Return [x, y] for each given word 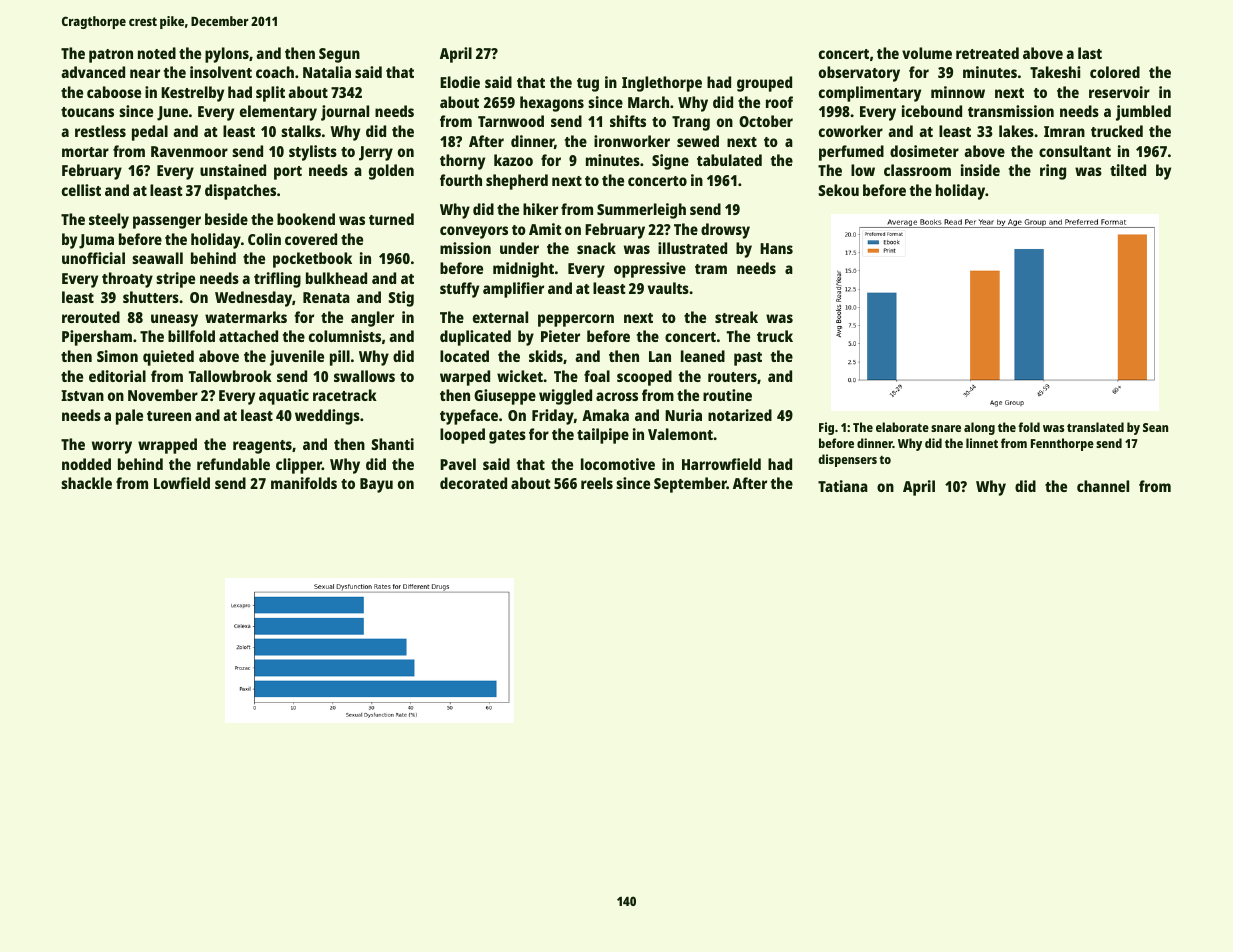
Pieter [560, 336]
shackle [86, 483]
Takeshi [1055, 72]
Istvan [82, 395]
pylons [227, 55]
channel [1103, 486]
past [748, 359]
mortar [85, 152]
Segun [339, 55]
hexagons [552, 104]
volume [927, 53]
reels [597, 483]
